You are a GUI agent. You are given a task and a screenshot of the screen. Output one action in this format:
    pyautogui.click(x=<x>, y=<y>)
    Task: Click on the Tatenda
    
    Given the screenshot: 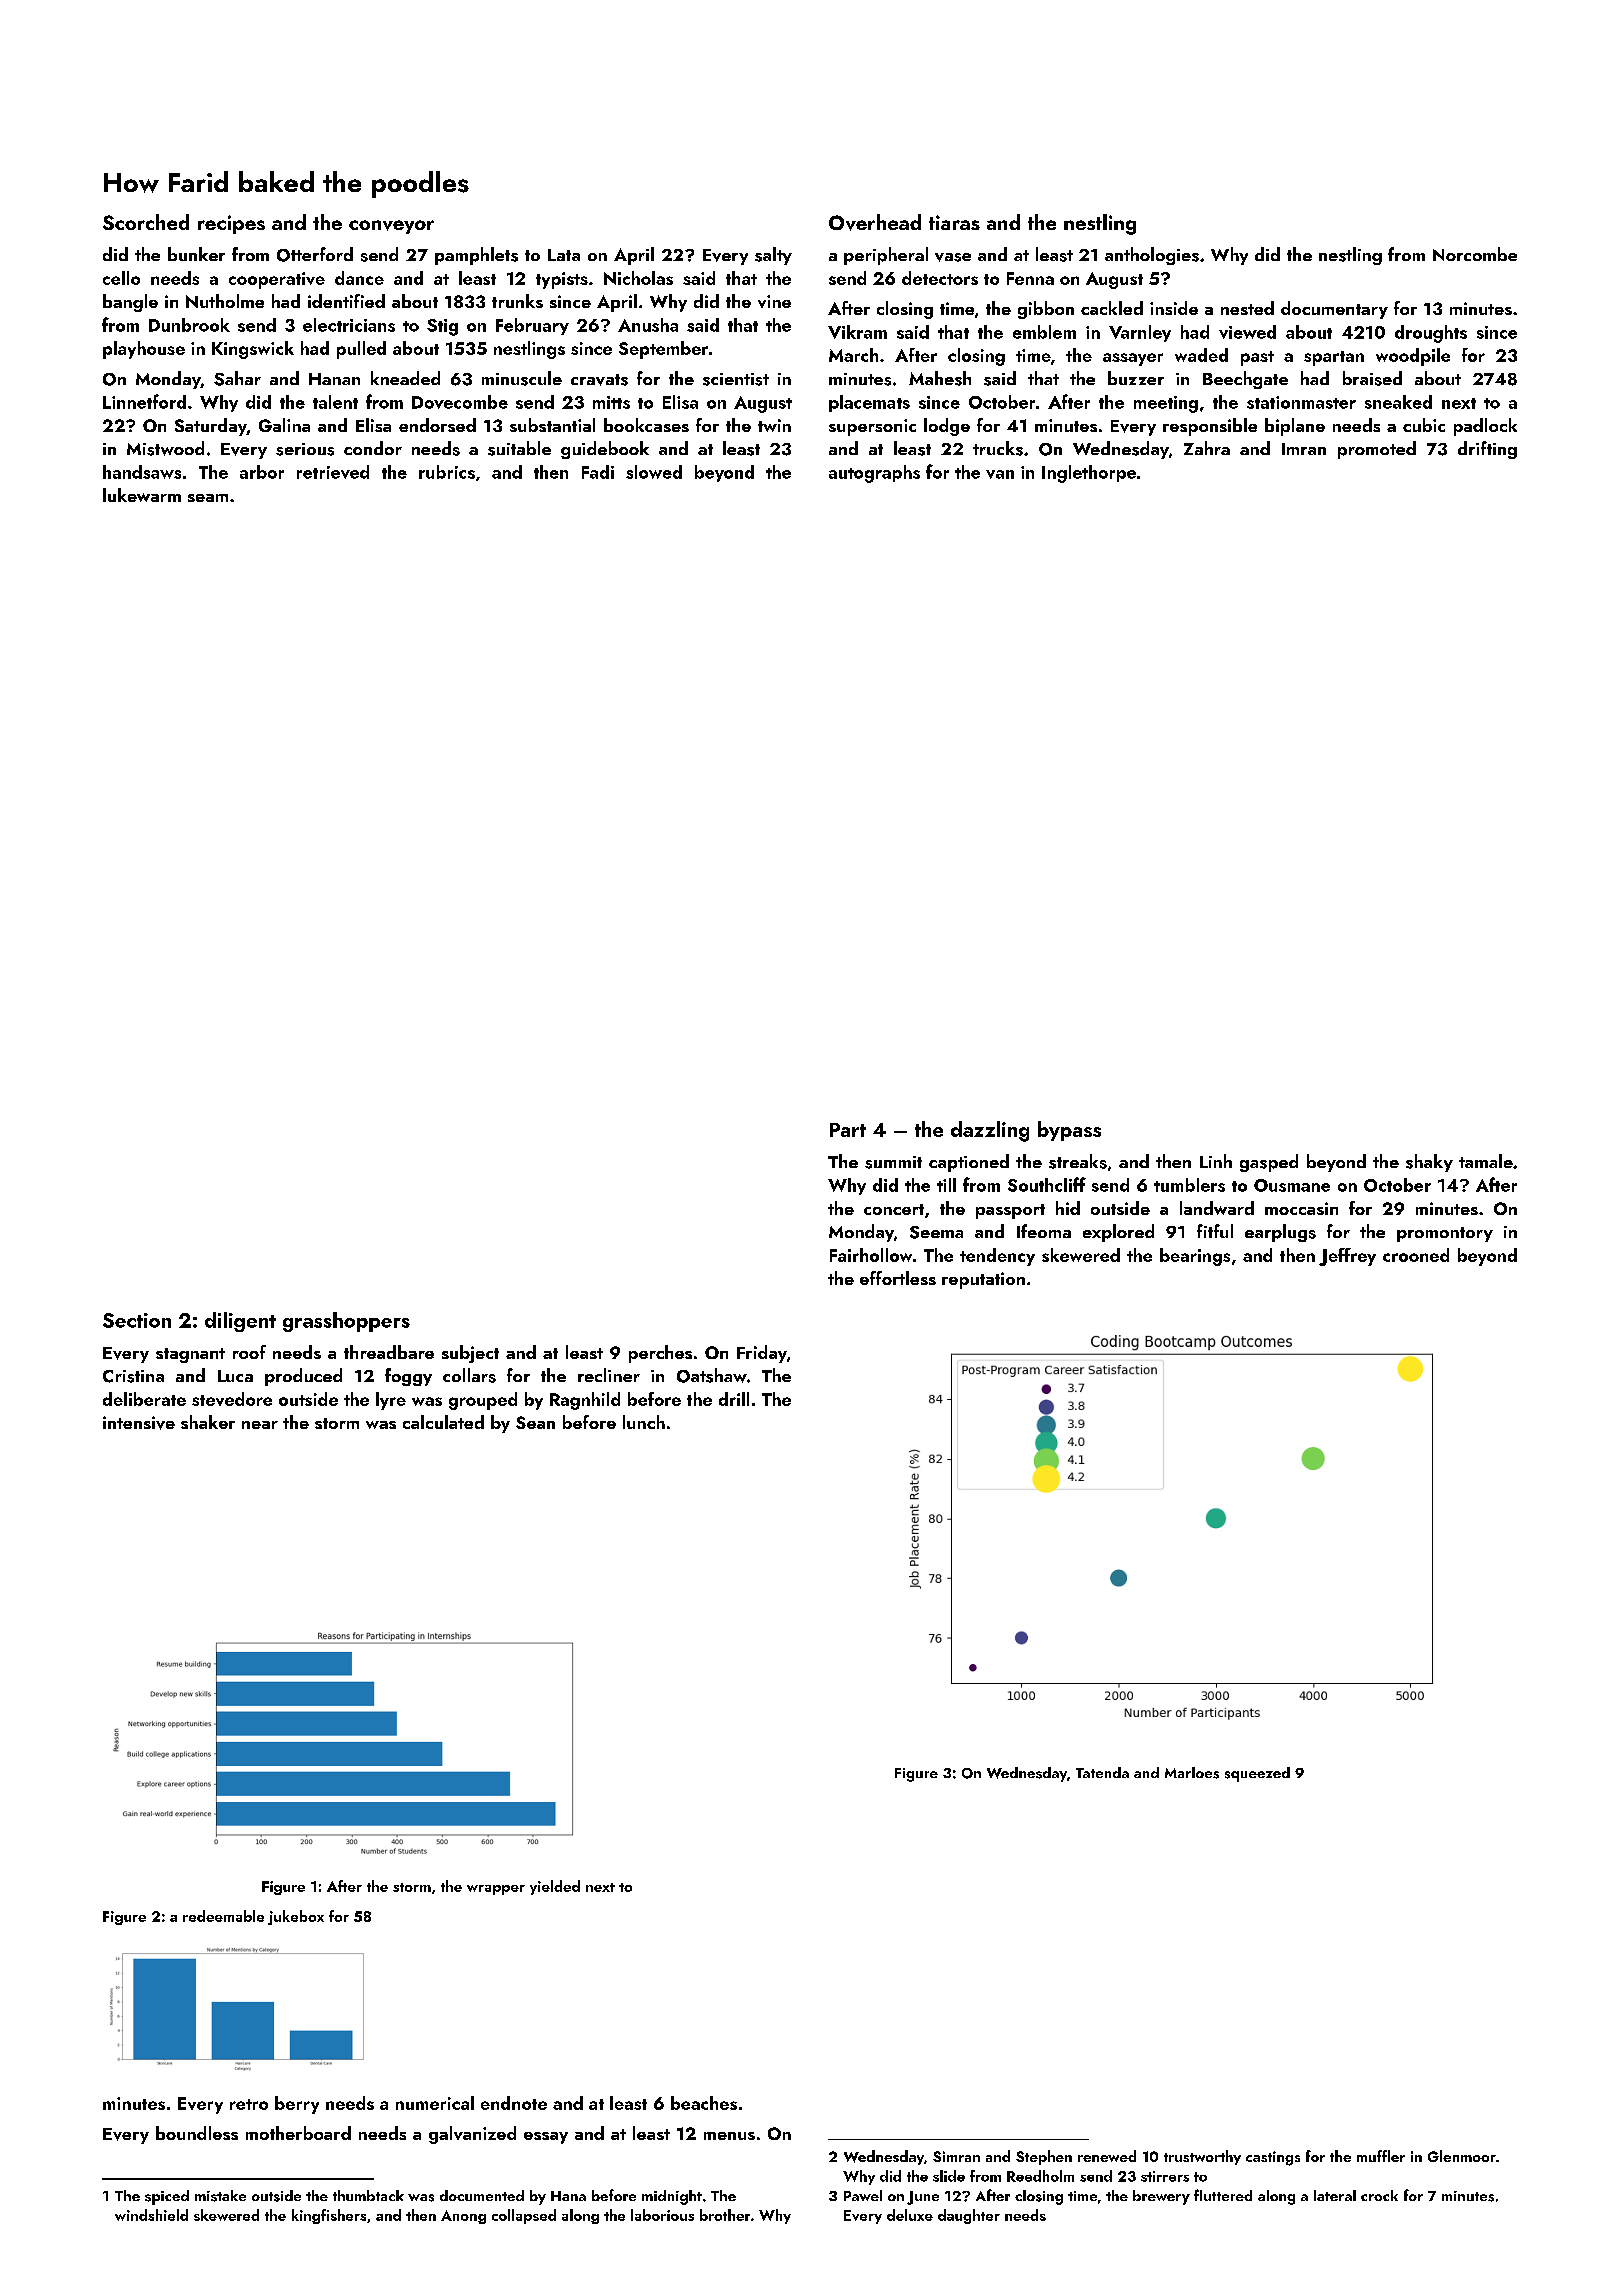 What is the action you would take?
    pyautogui.click(x=1102, y=1772)
